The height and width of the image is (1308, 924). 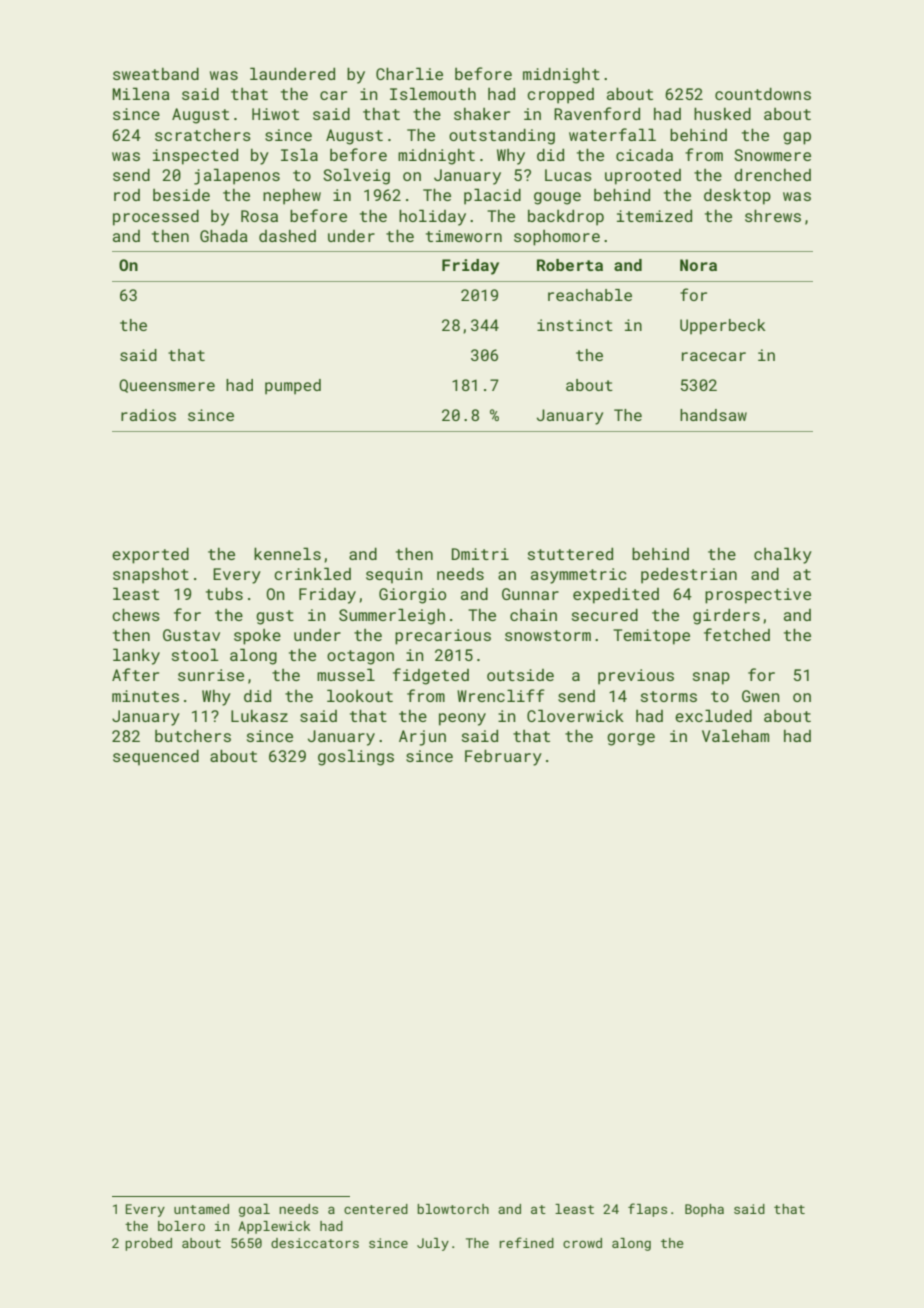 What do you see at coordinates (356, 757) in the image?
I see `goslings` at bounding box center [356, 757].
